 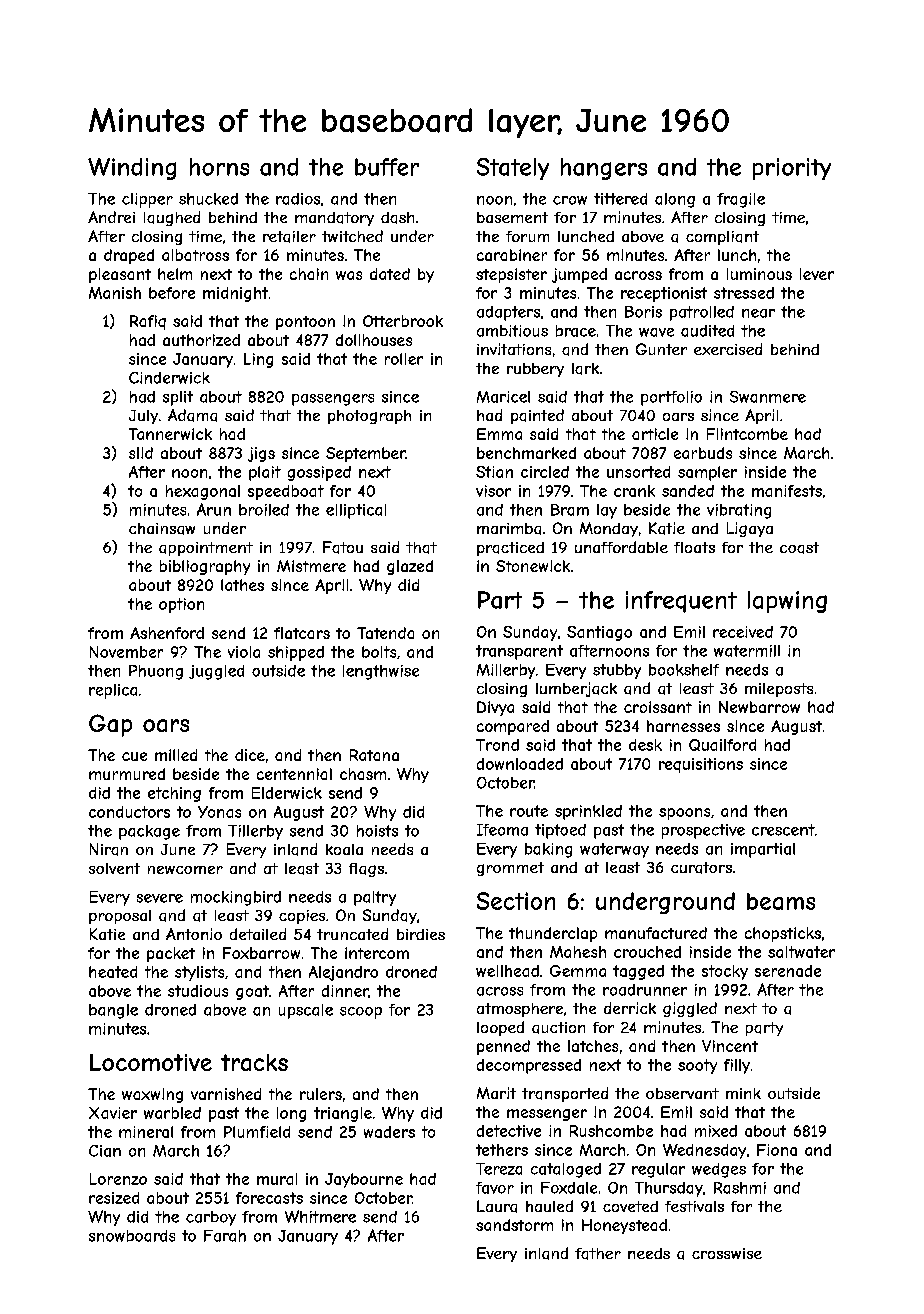 I want to click on milled, so click(x=176, y=755).
